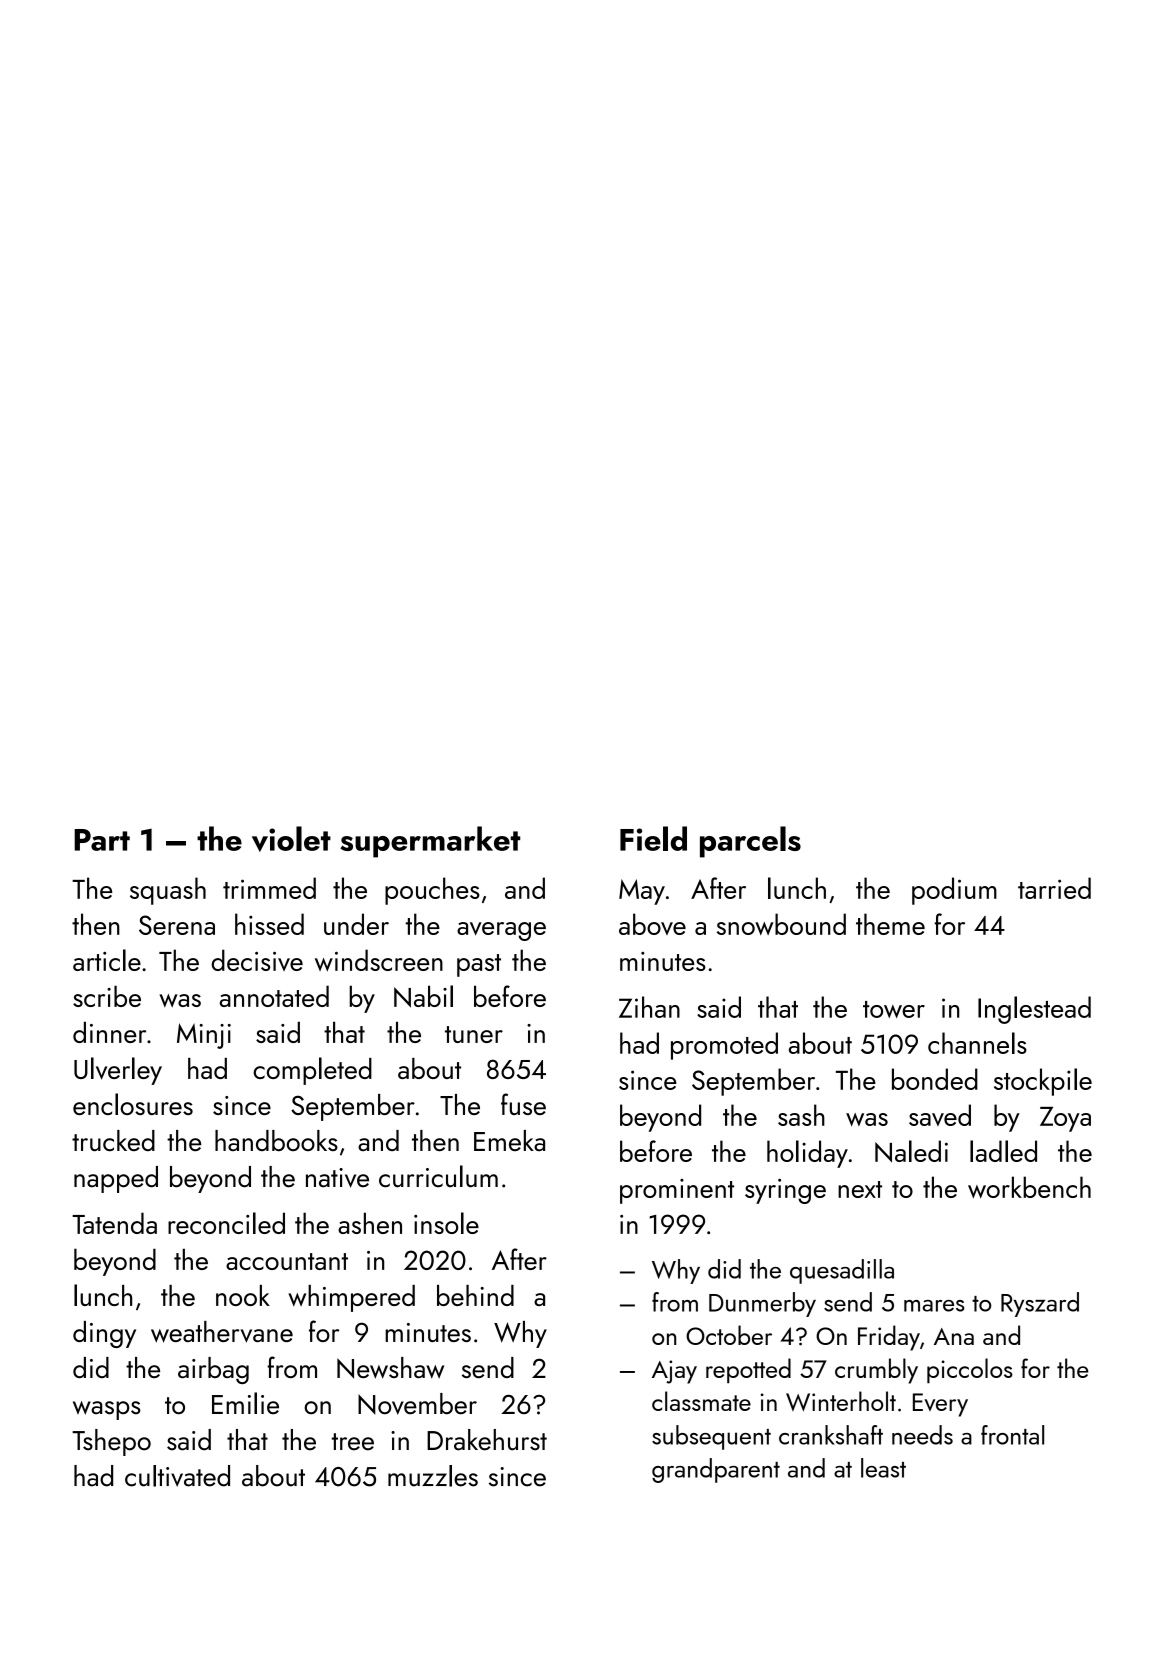  I want to click on Serena, so click(177, 925).
